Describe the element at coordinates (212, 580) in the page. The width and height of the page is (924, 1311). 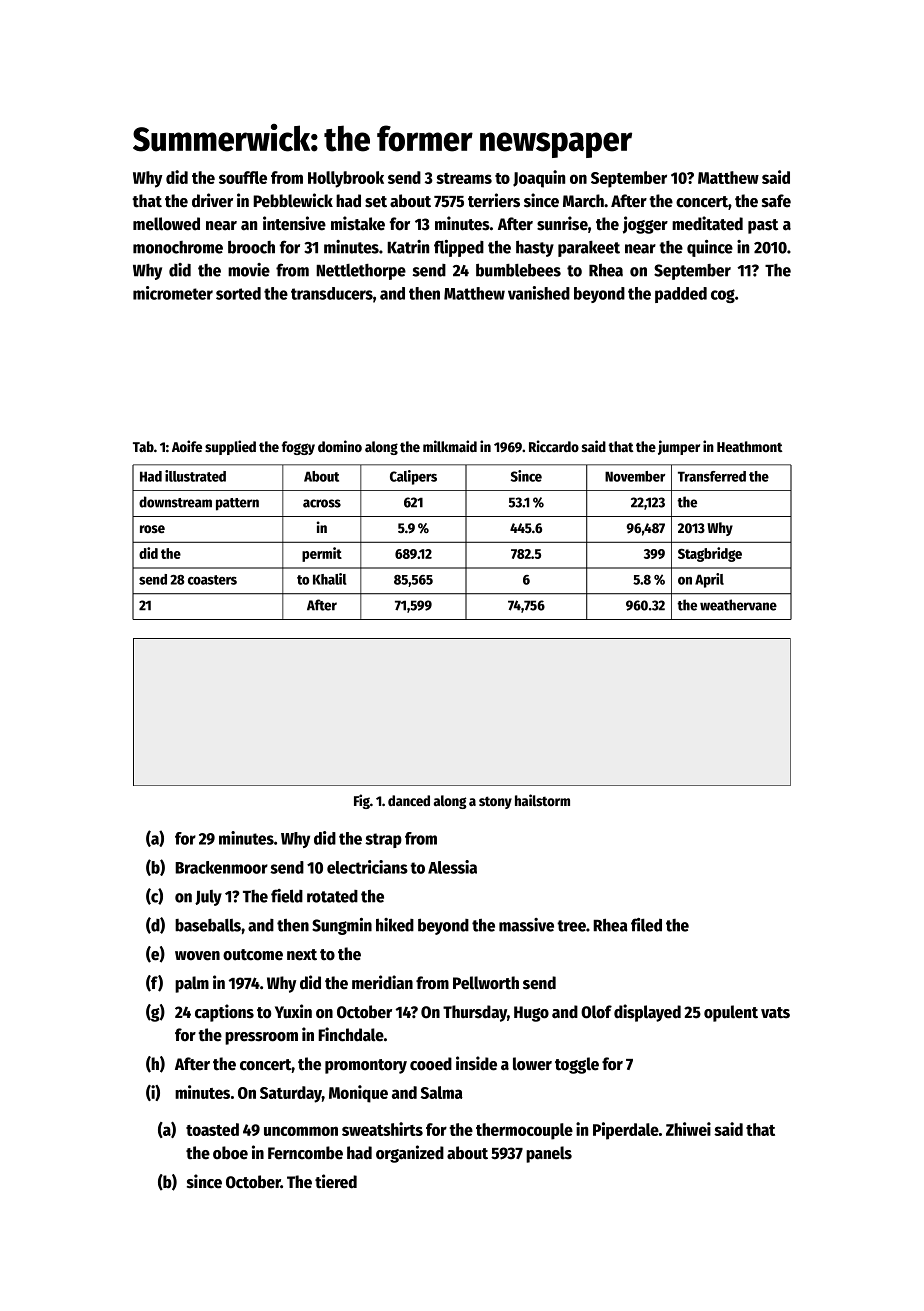
I see `coasters` at that location.
